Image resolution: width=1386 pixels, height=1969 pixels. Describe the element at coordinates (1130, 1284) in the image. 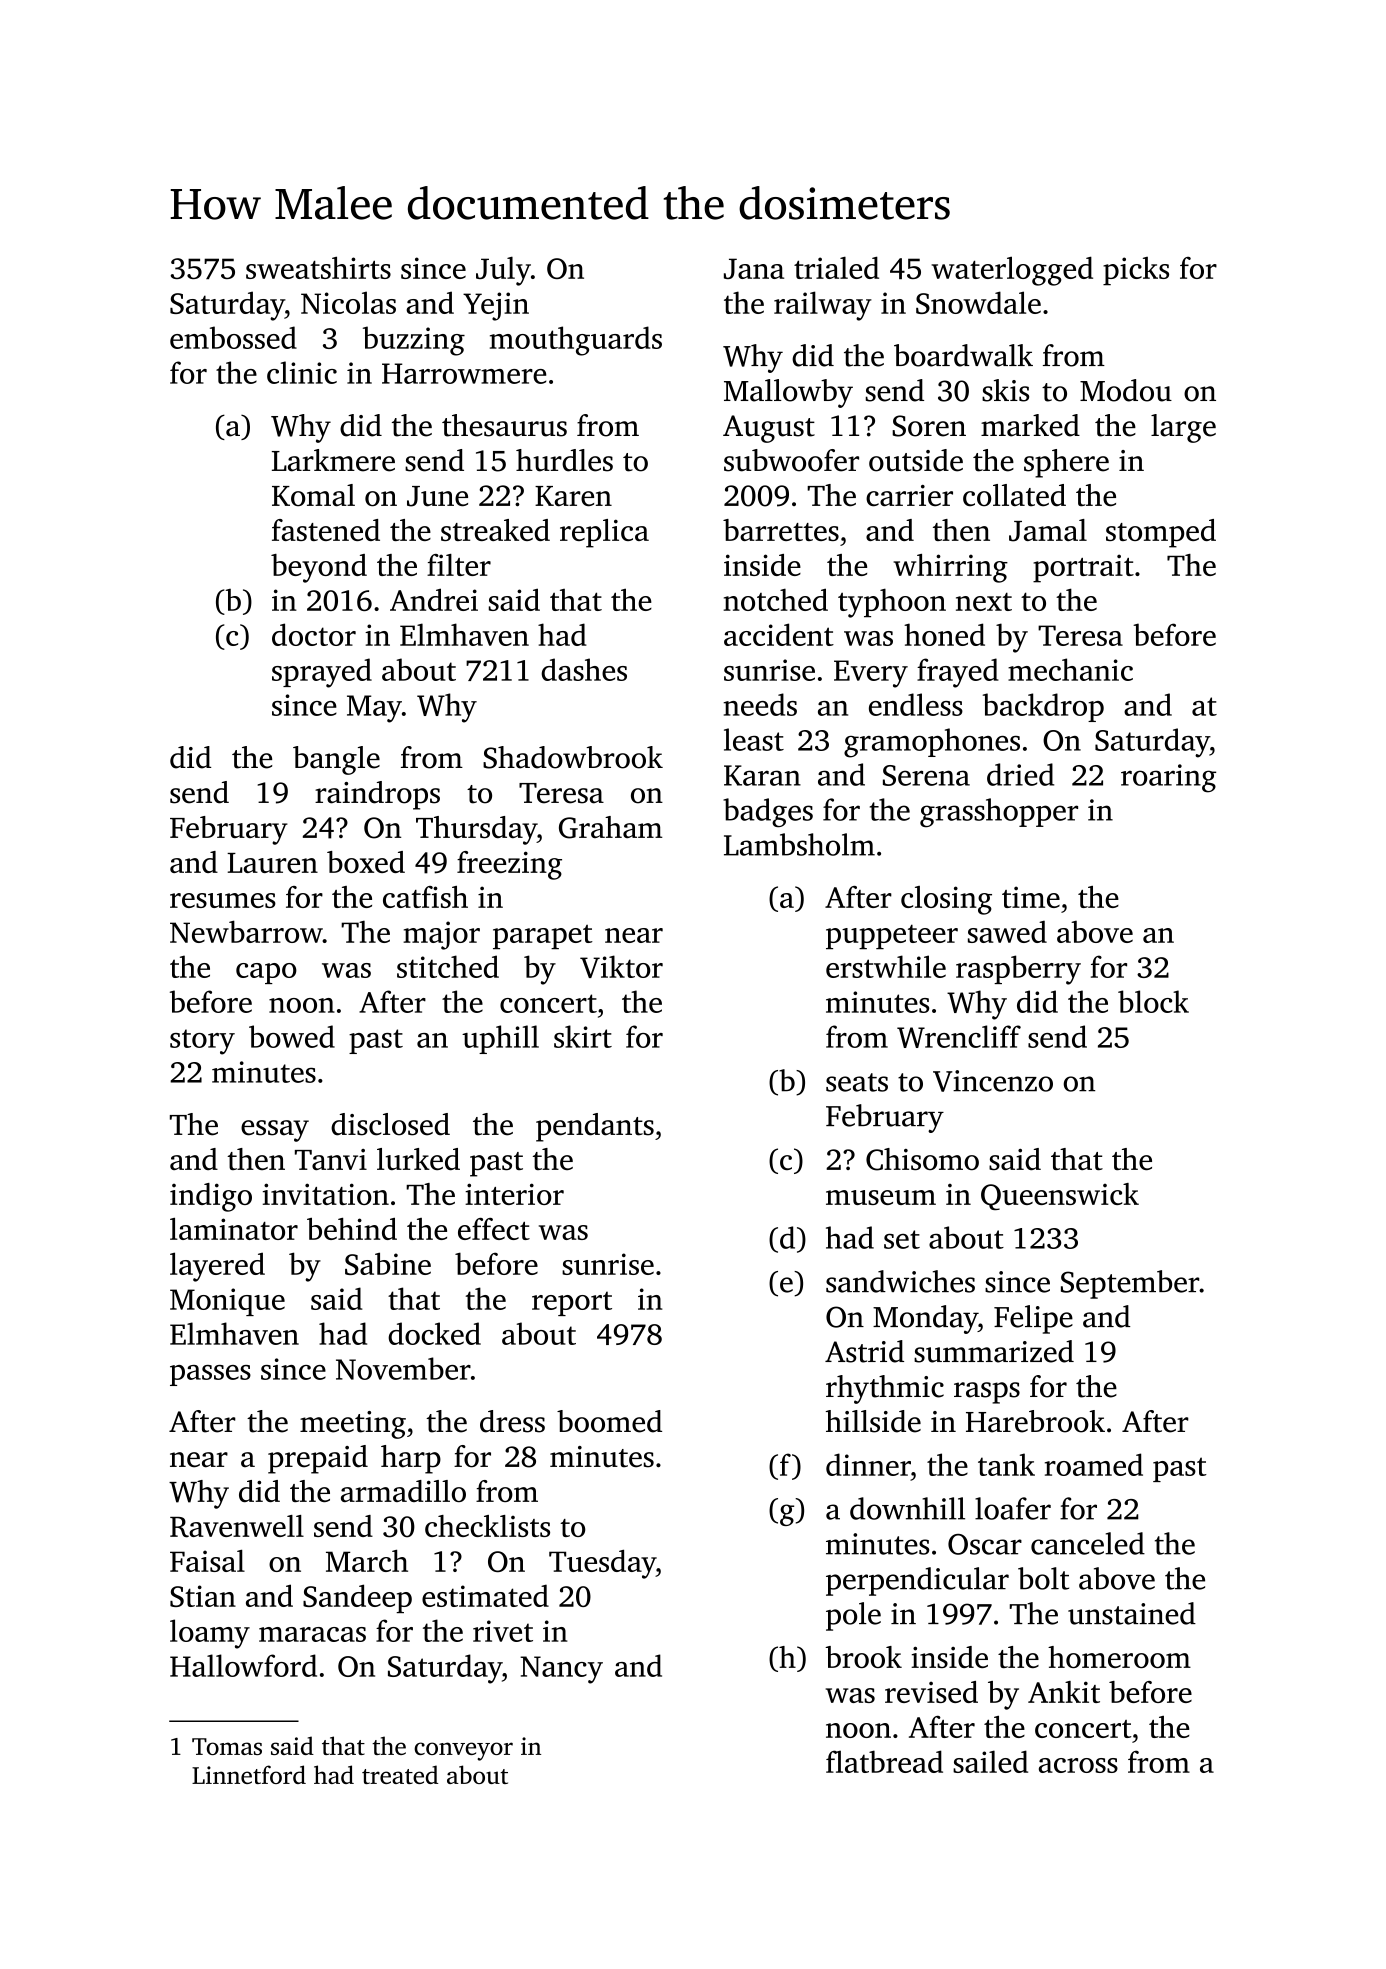

I see `September` at that location.
